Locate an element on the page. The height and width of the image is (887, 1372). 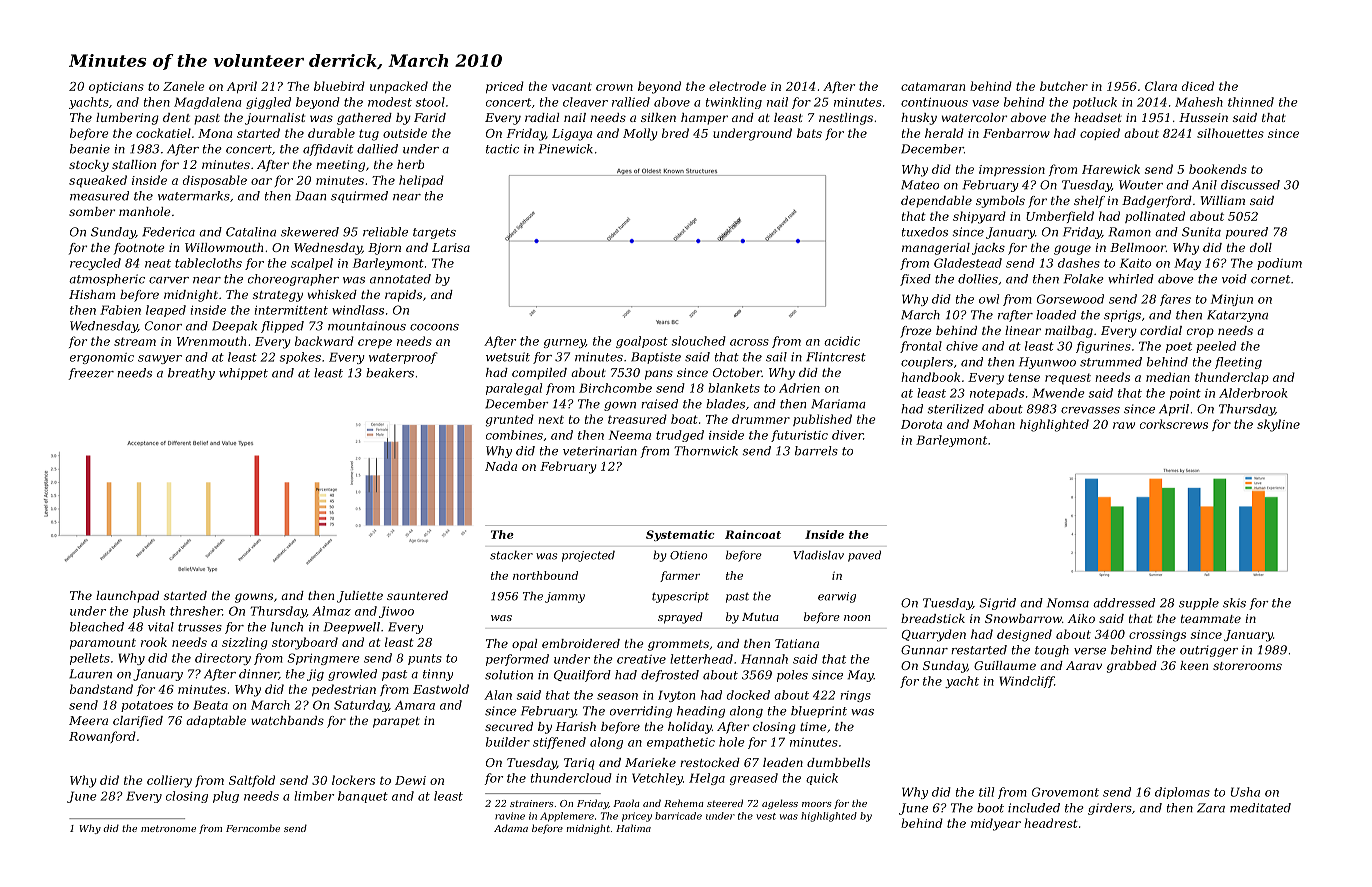
treasured is located at coordinates (637, 419).
